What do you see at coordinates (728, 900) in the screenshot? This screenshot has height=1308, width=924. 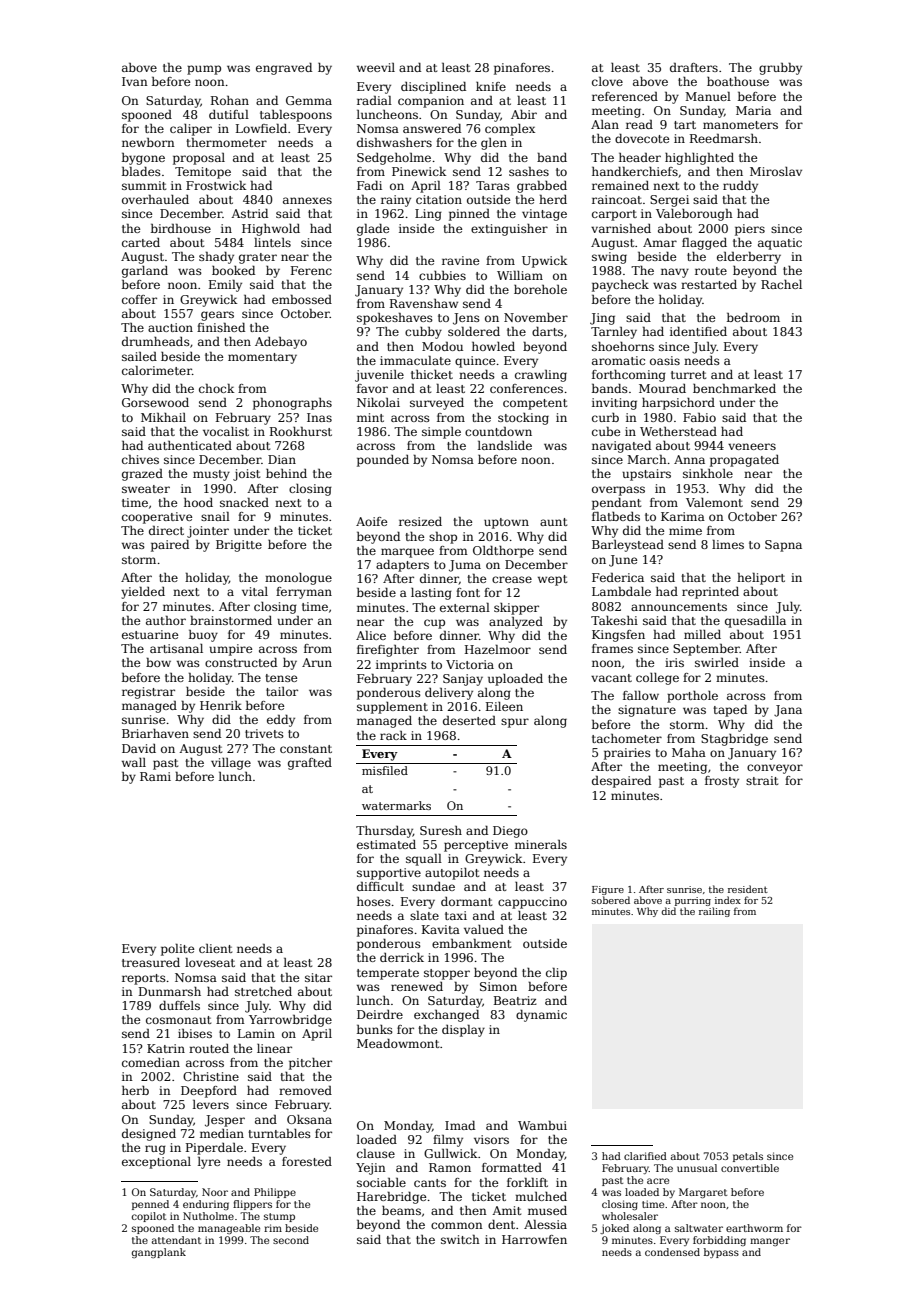 I see `index` at bounding box center [728, 900].
